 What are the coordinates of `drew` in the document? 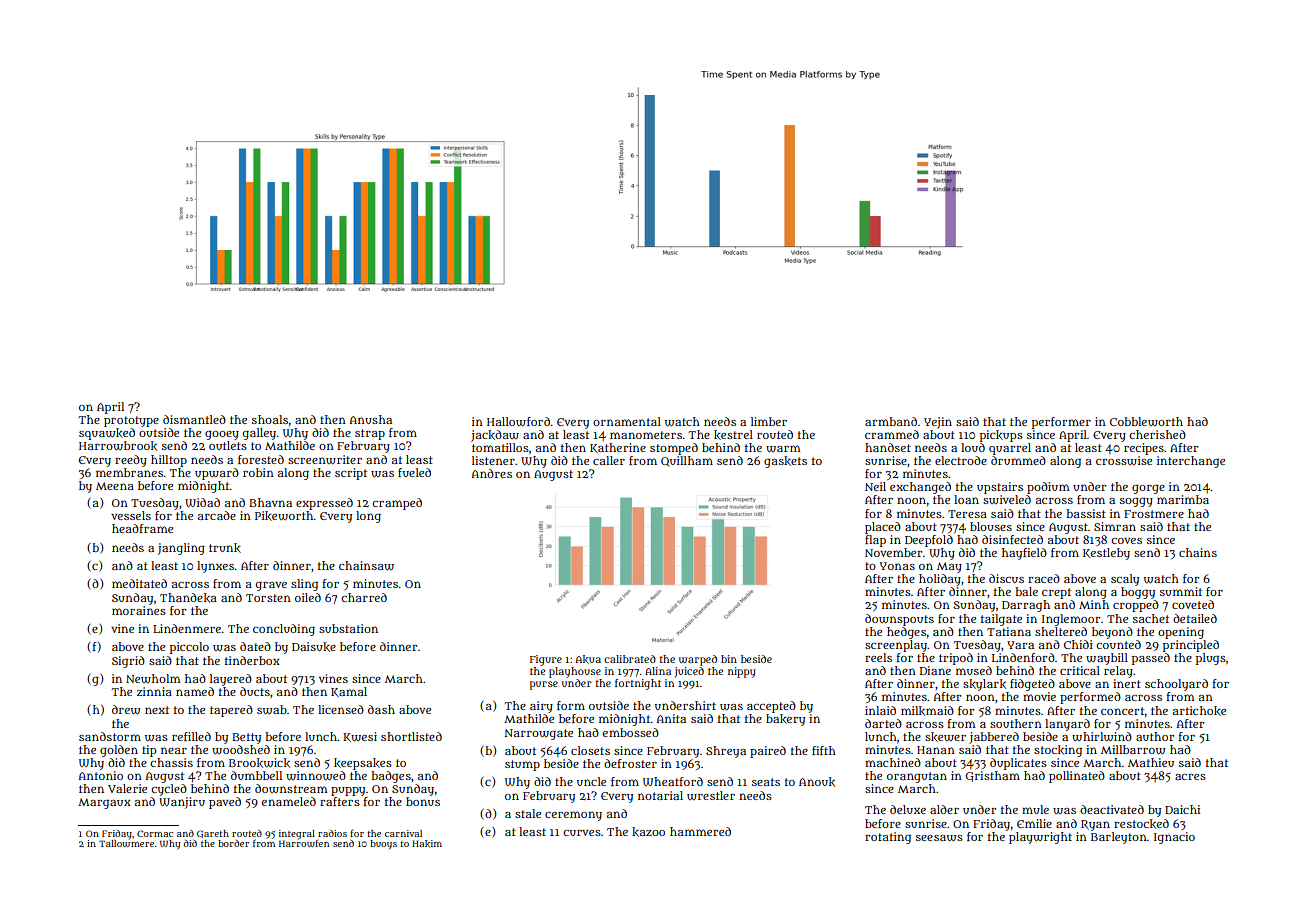 It's located at (126, 710).
